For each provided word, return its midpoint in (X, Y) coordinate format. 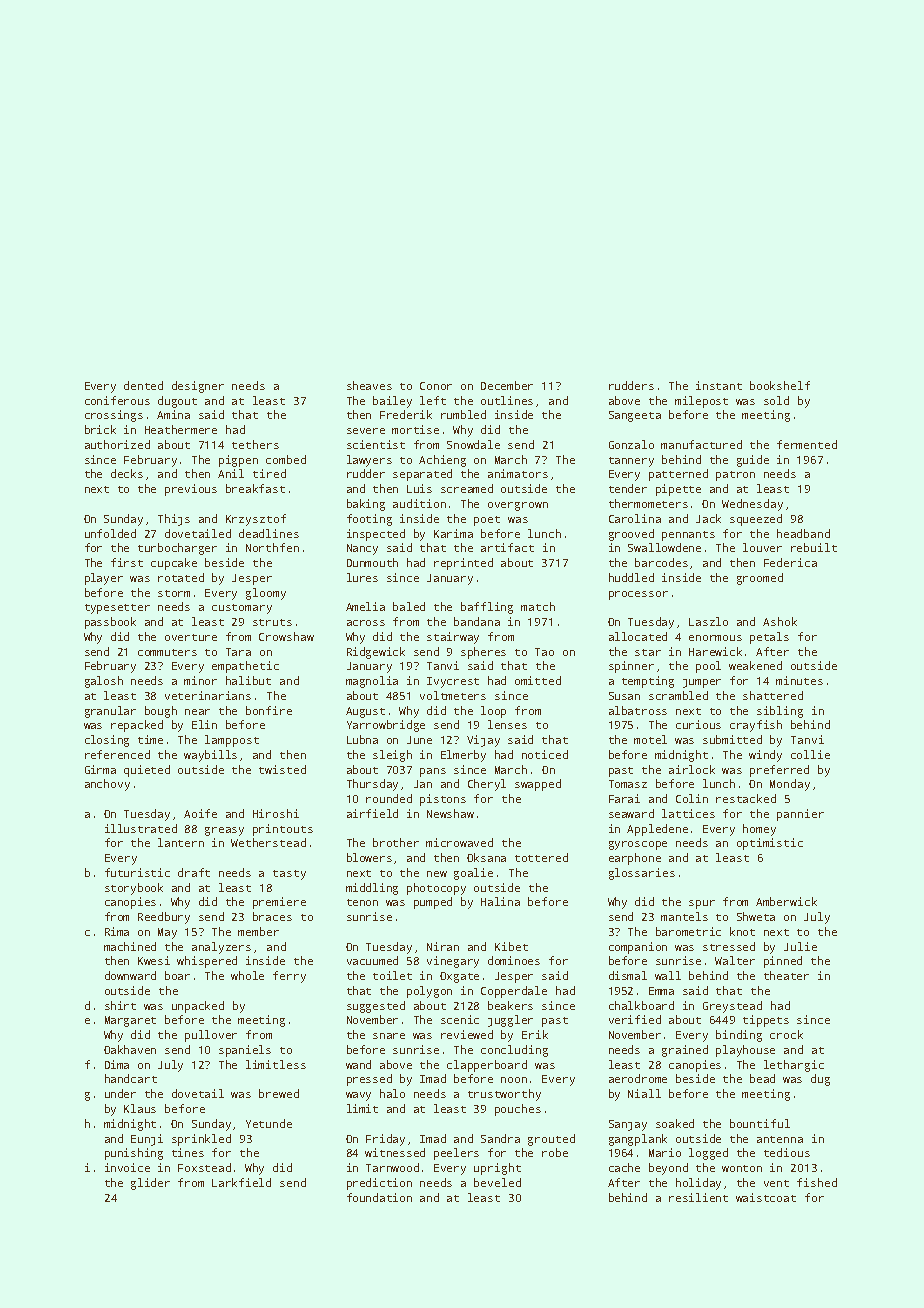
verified (635, 1019)
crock (786, 1034)
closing (107, 741)
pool (708, 667)
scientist (376, 444)
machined (130, 946)
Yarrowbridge (386, 726)
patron (735, 476)
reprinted (463, 564)
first (127, 562)
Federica (790, 562)
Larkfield (241, 1182)
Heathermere (181, 429)
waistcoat (766, 1197)
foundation (379, 1197)
